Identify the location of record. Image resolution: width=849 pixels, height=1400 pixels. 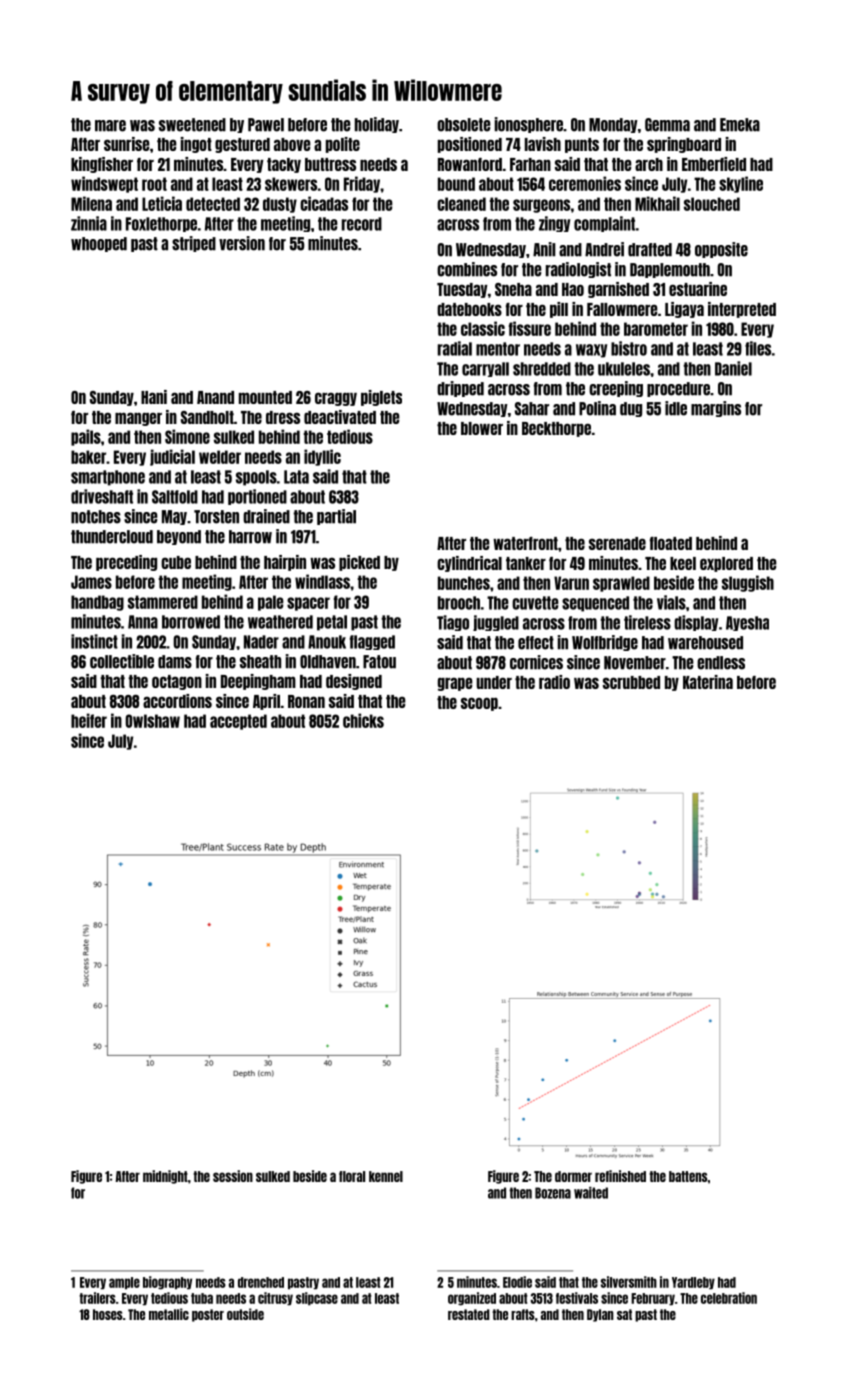
(362, 224).
